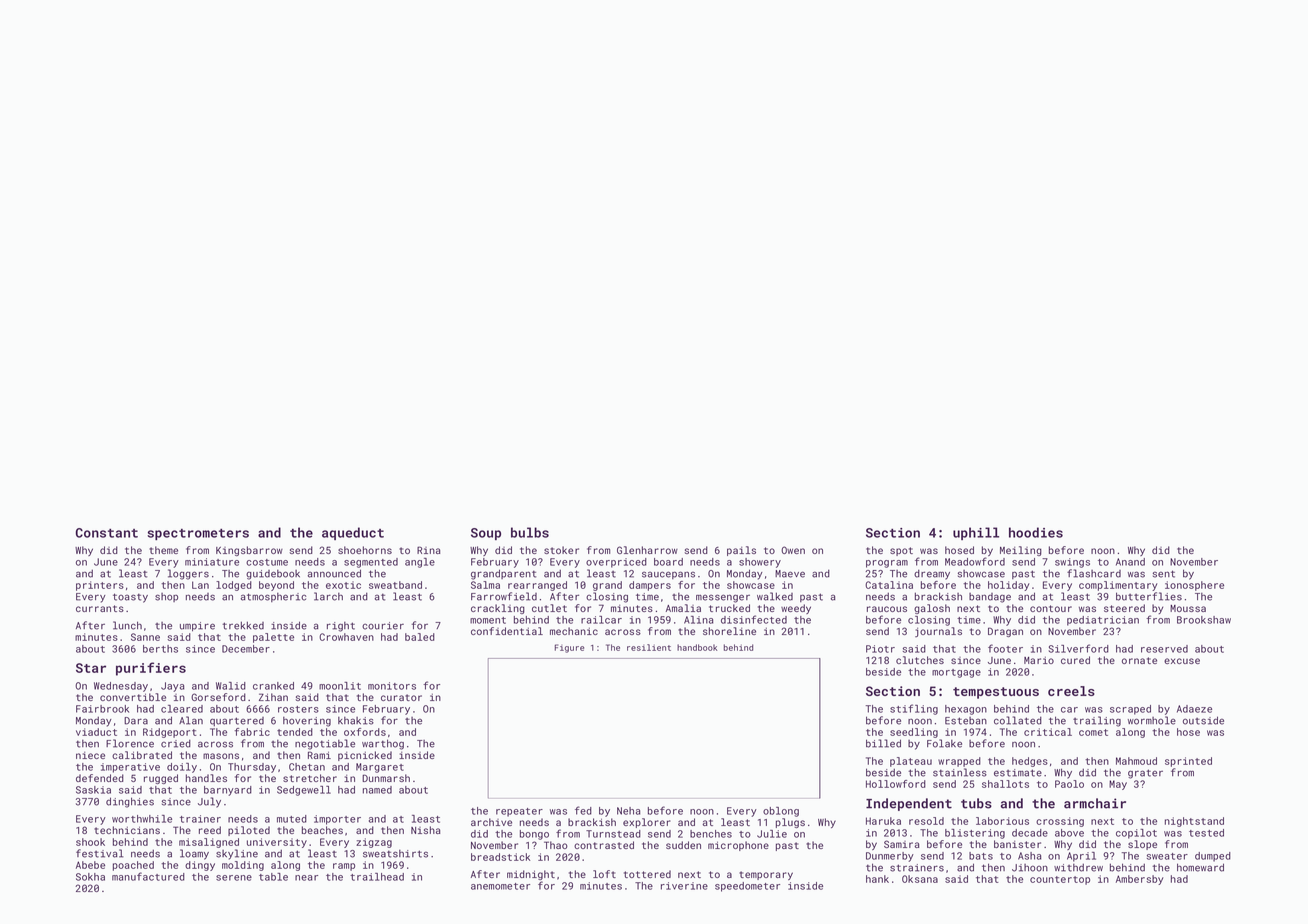 The width and height of the screenshot is (1308, 924). I want to click on aqueduct, so click(353, 533).
